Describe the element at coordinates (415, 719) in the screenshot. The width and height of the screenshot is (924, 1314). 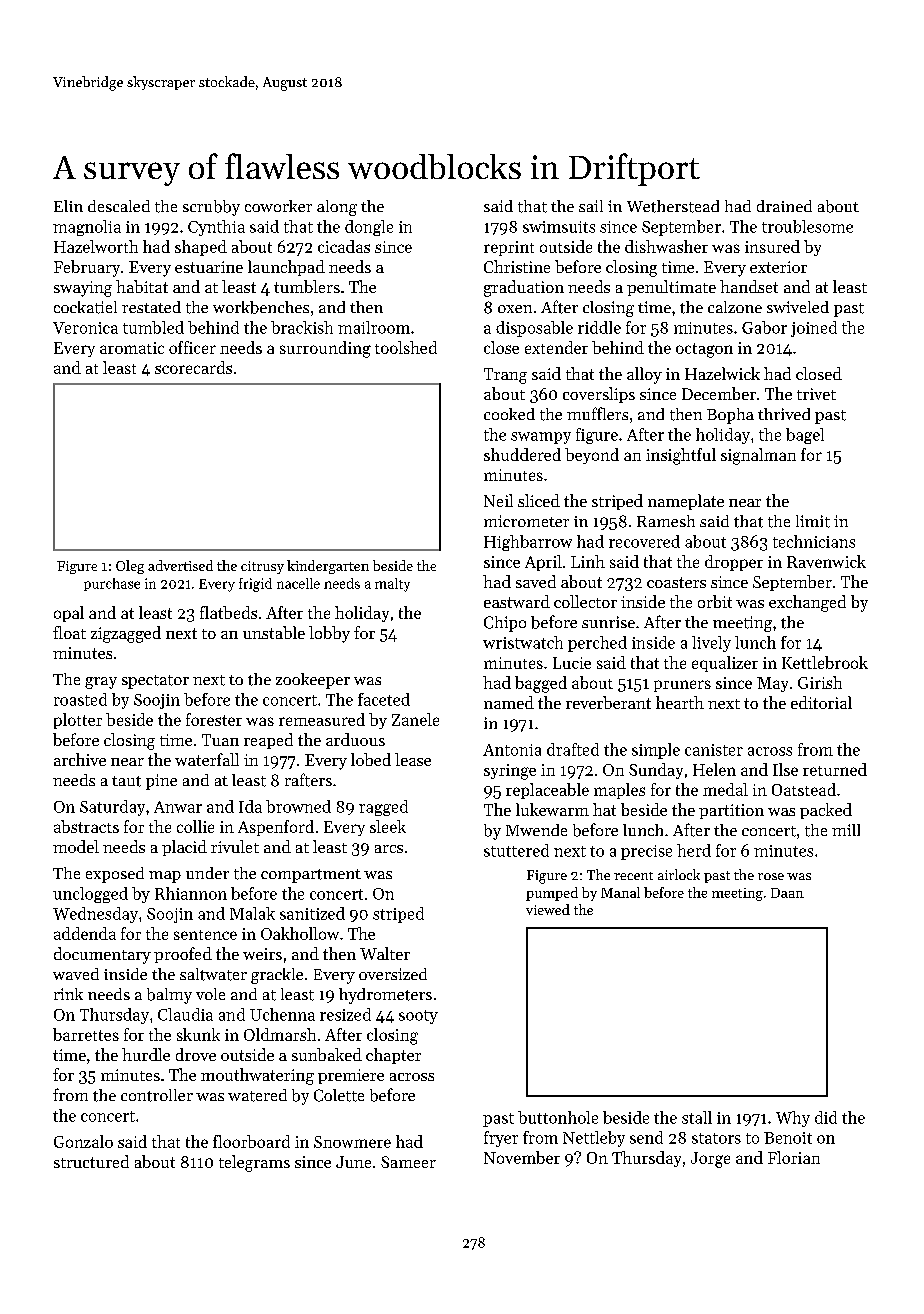
I see `Zanele` at that location.
